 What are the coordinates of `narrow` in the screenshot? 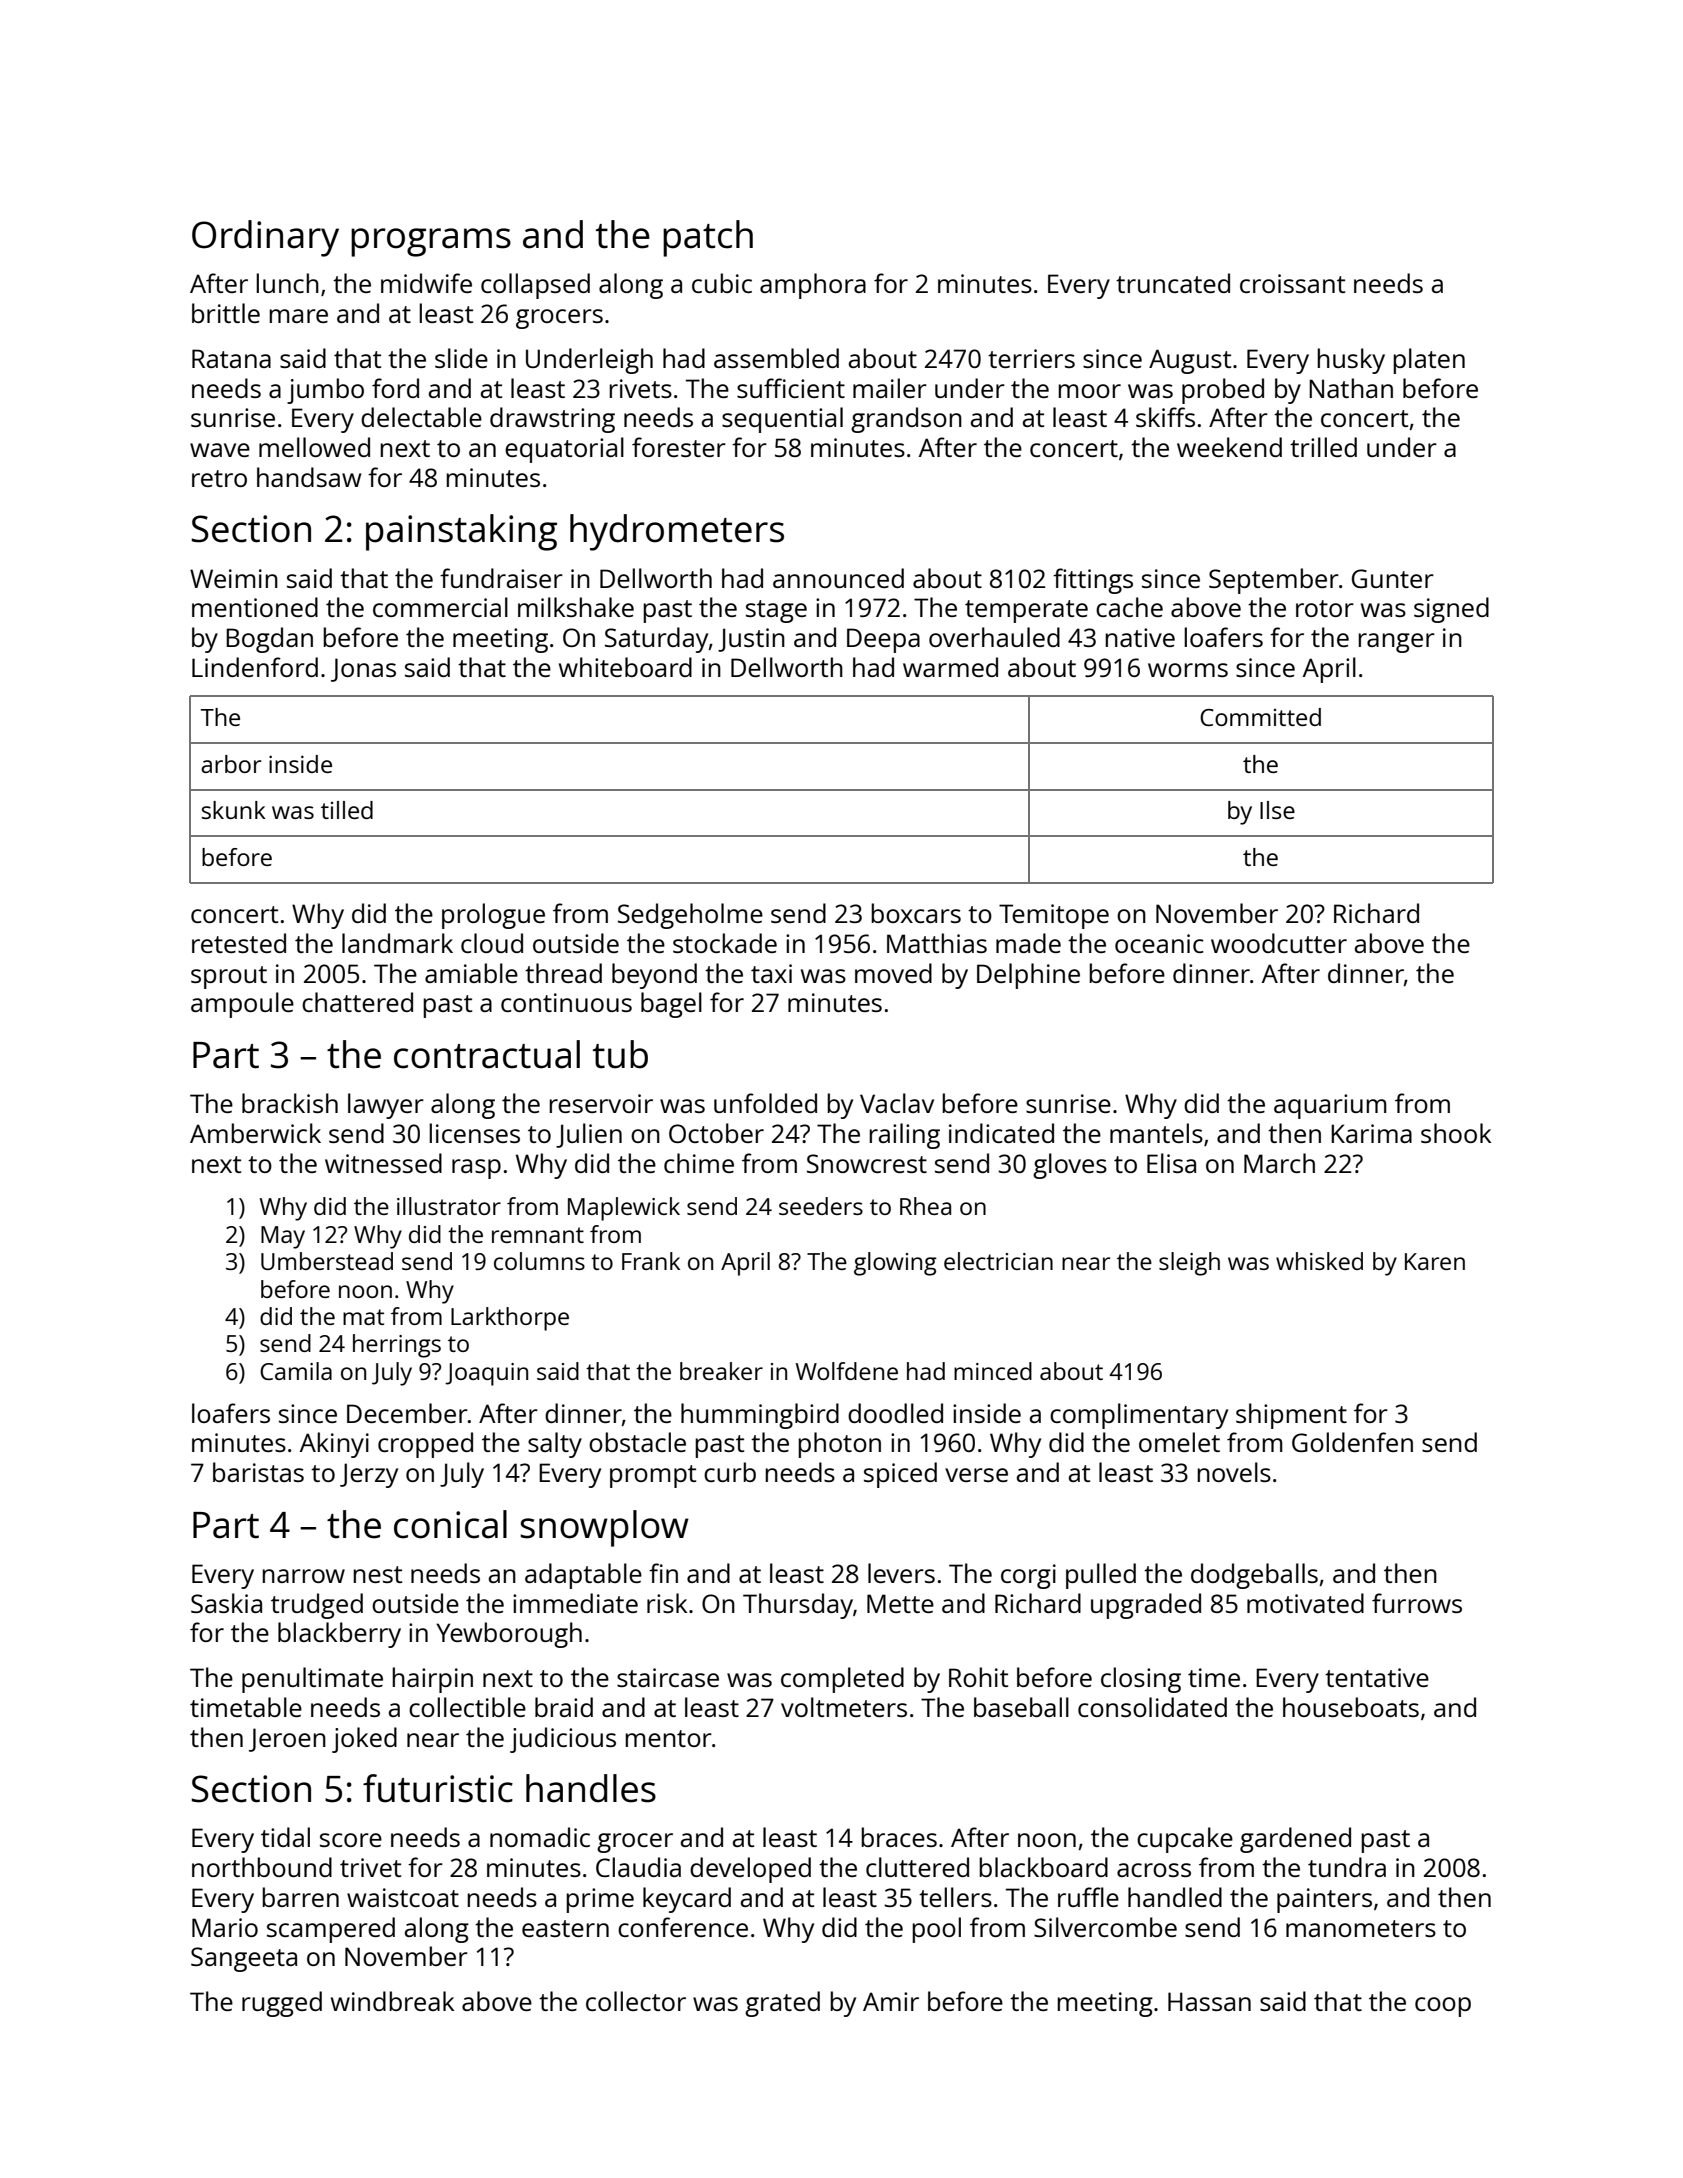 It's located at (303, 1576).
